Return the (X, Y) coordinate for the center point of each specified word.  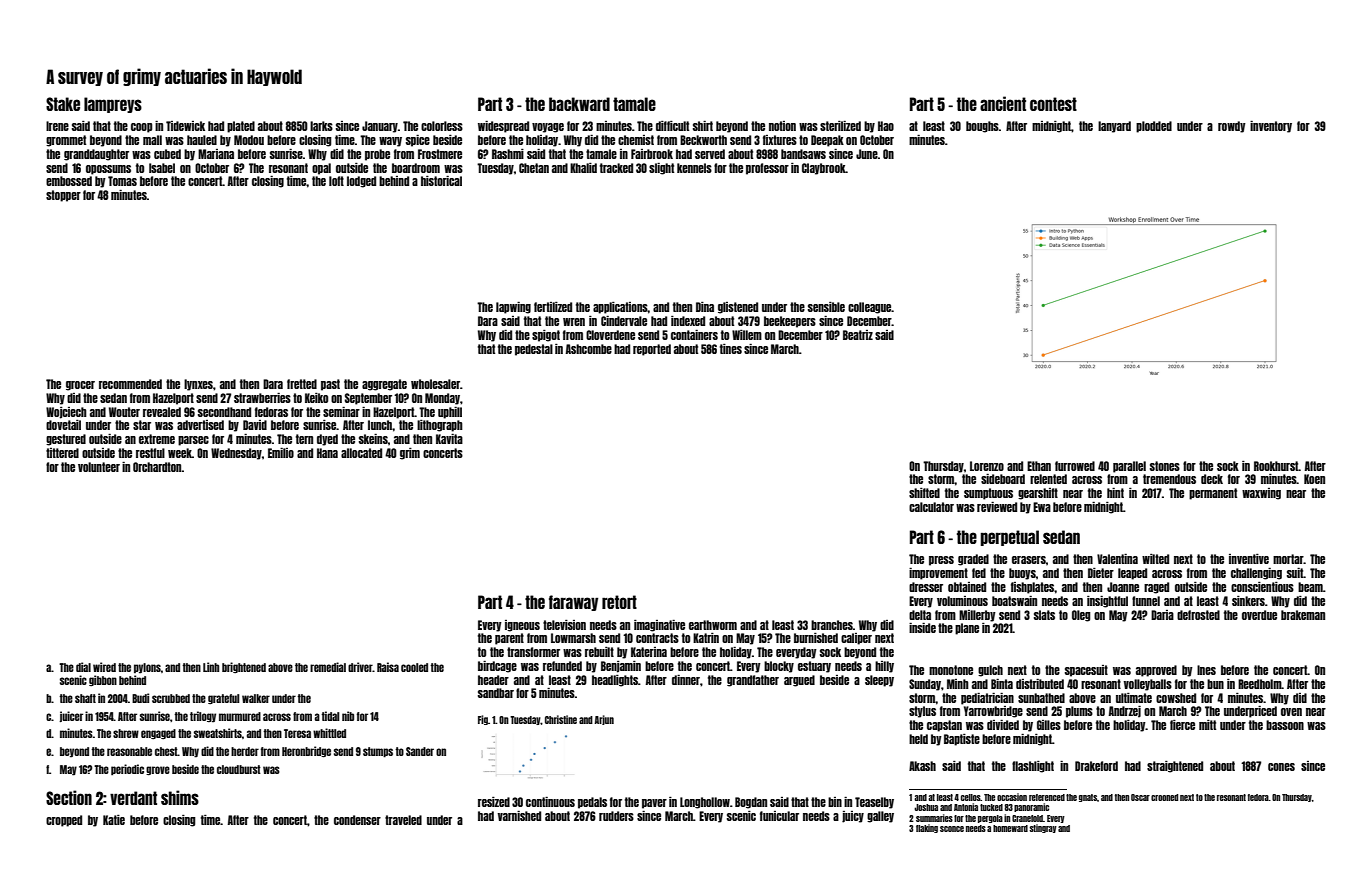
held (918, 739)
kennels (694, 168)
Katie (114, 819)
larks (321, 126)
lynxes (198, 385)
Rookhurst (1276, 466)
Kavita (449, 438)
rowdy (1232, 127)
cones (1281, 767)
